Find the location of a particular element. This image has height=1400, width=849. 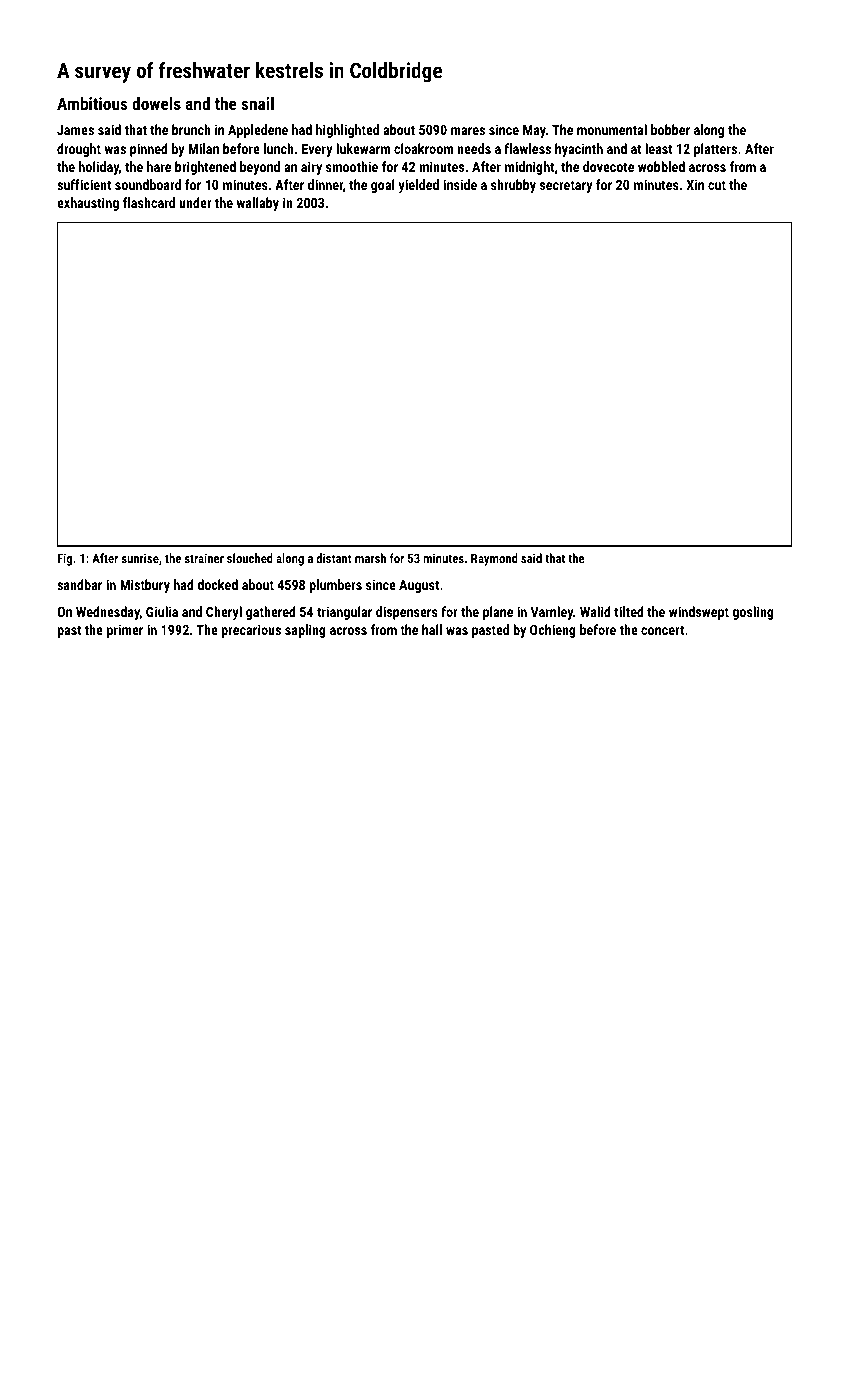

Raymond is located at coordinates (494, 559).
